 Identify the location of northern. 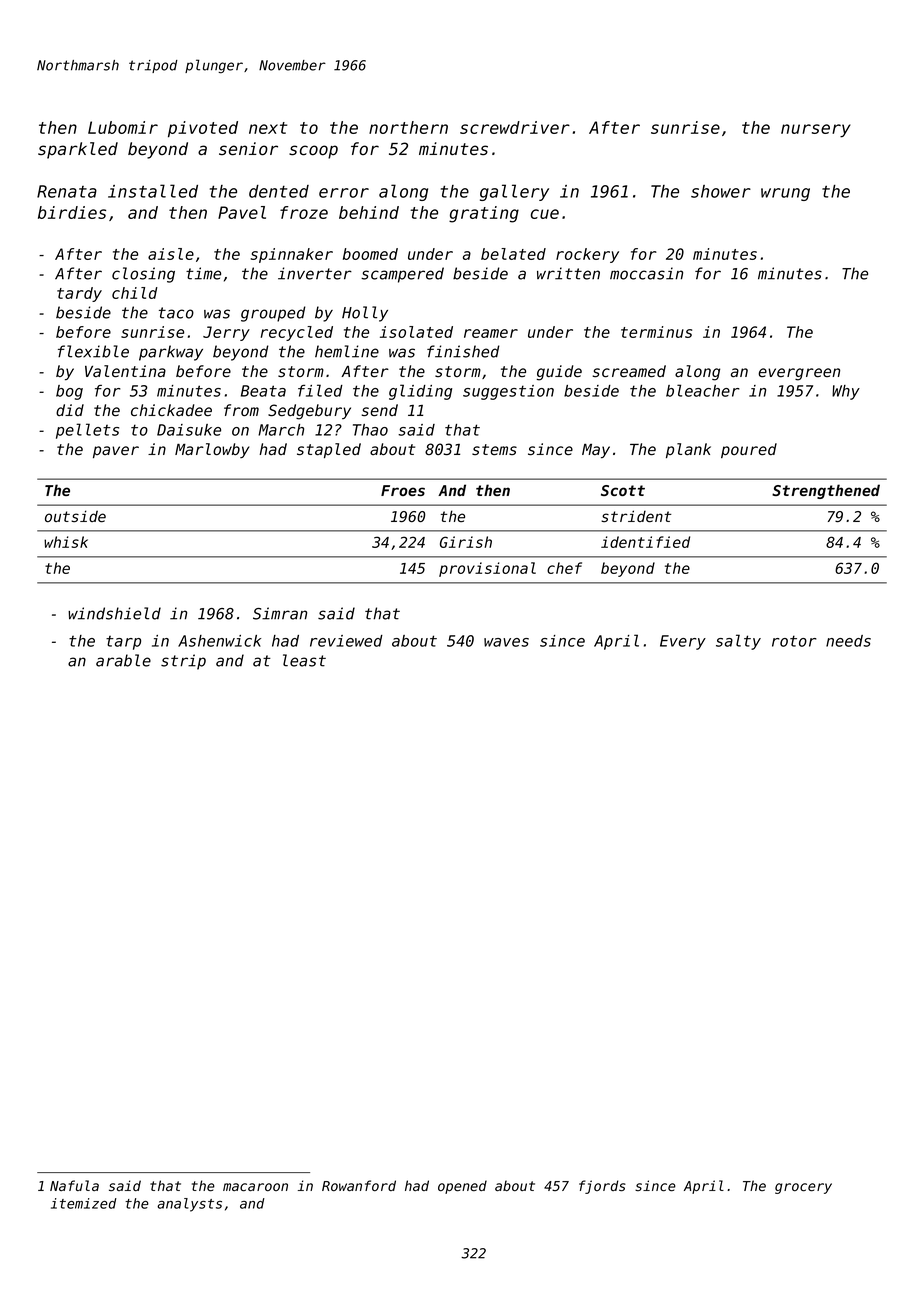
(408, 127).
